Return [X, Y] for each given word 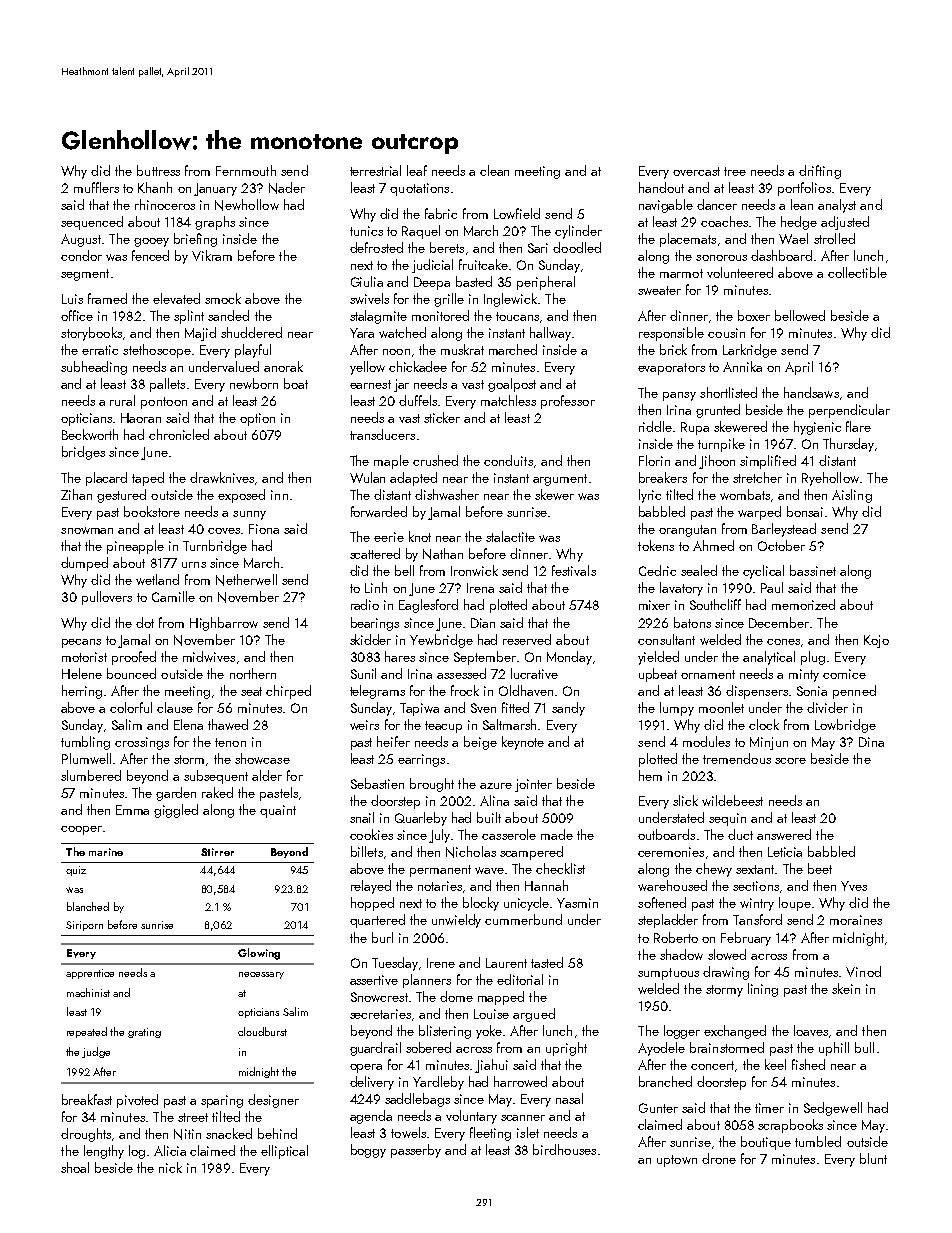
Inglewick [510, 300]
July [439, 836]
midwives [209, 656]
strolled [834, 238]
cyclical [763, 572]
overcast [696, 171]
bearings [375, 624]
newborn [254, 383]
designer [273, 1101]
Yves [854, 886]
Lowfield [517, 213]
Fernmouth [246, 170]
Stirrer [217, 852]
